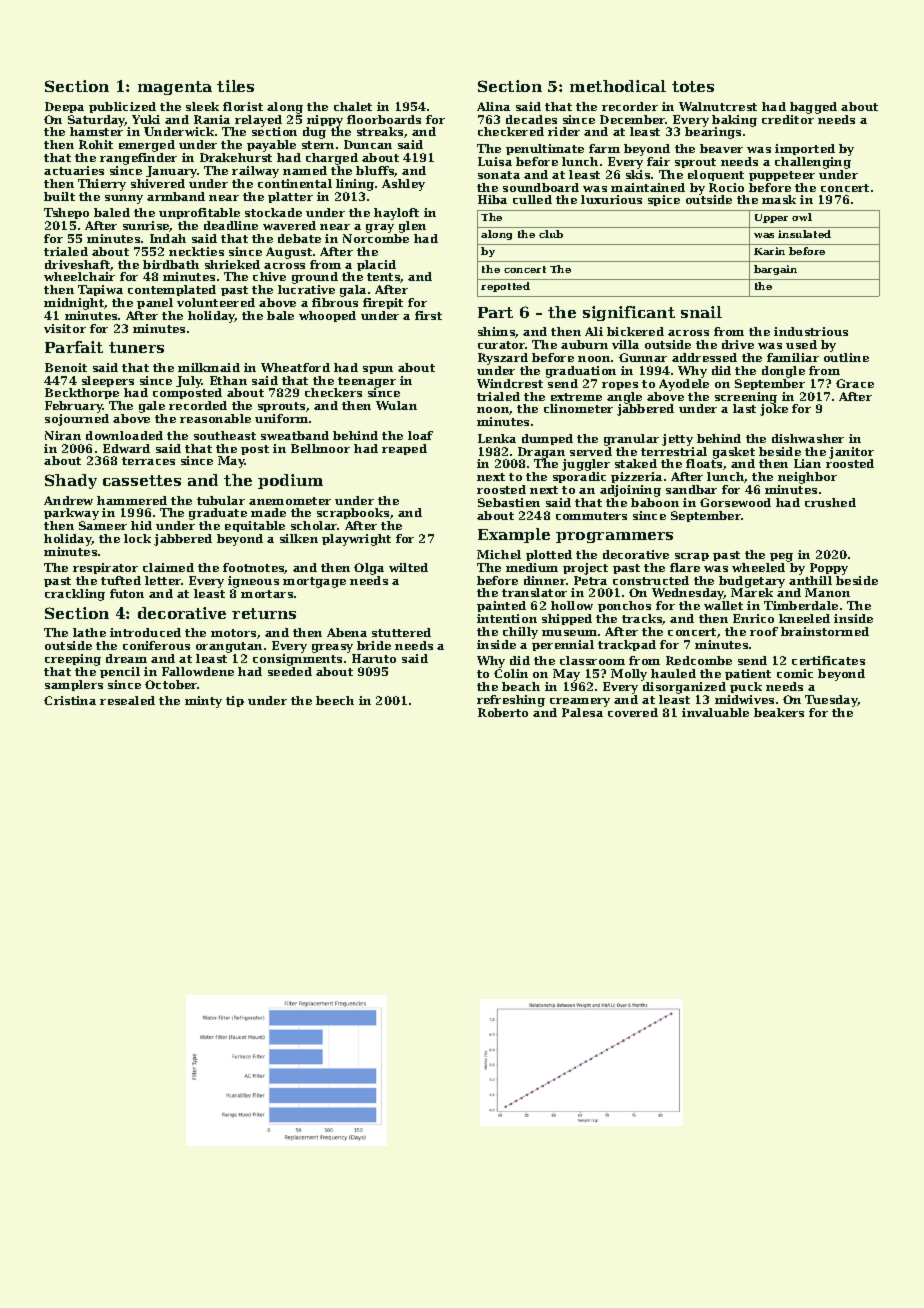 The width and height of the page is (924, 1308). Describe the element at coordinates (152, 407) in the page. I see `gale` at that location.
